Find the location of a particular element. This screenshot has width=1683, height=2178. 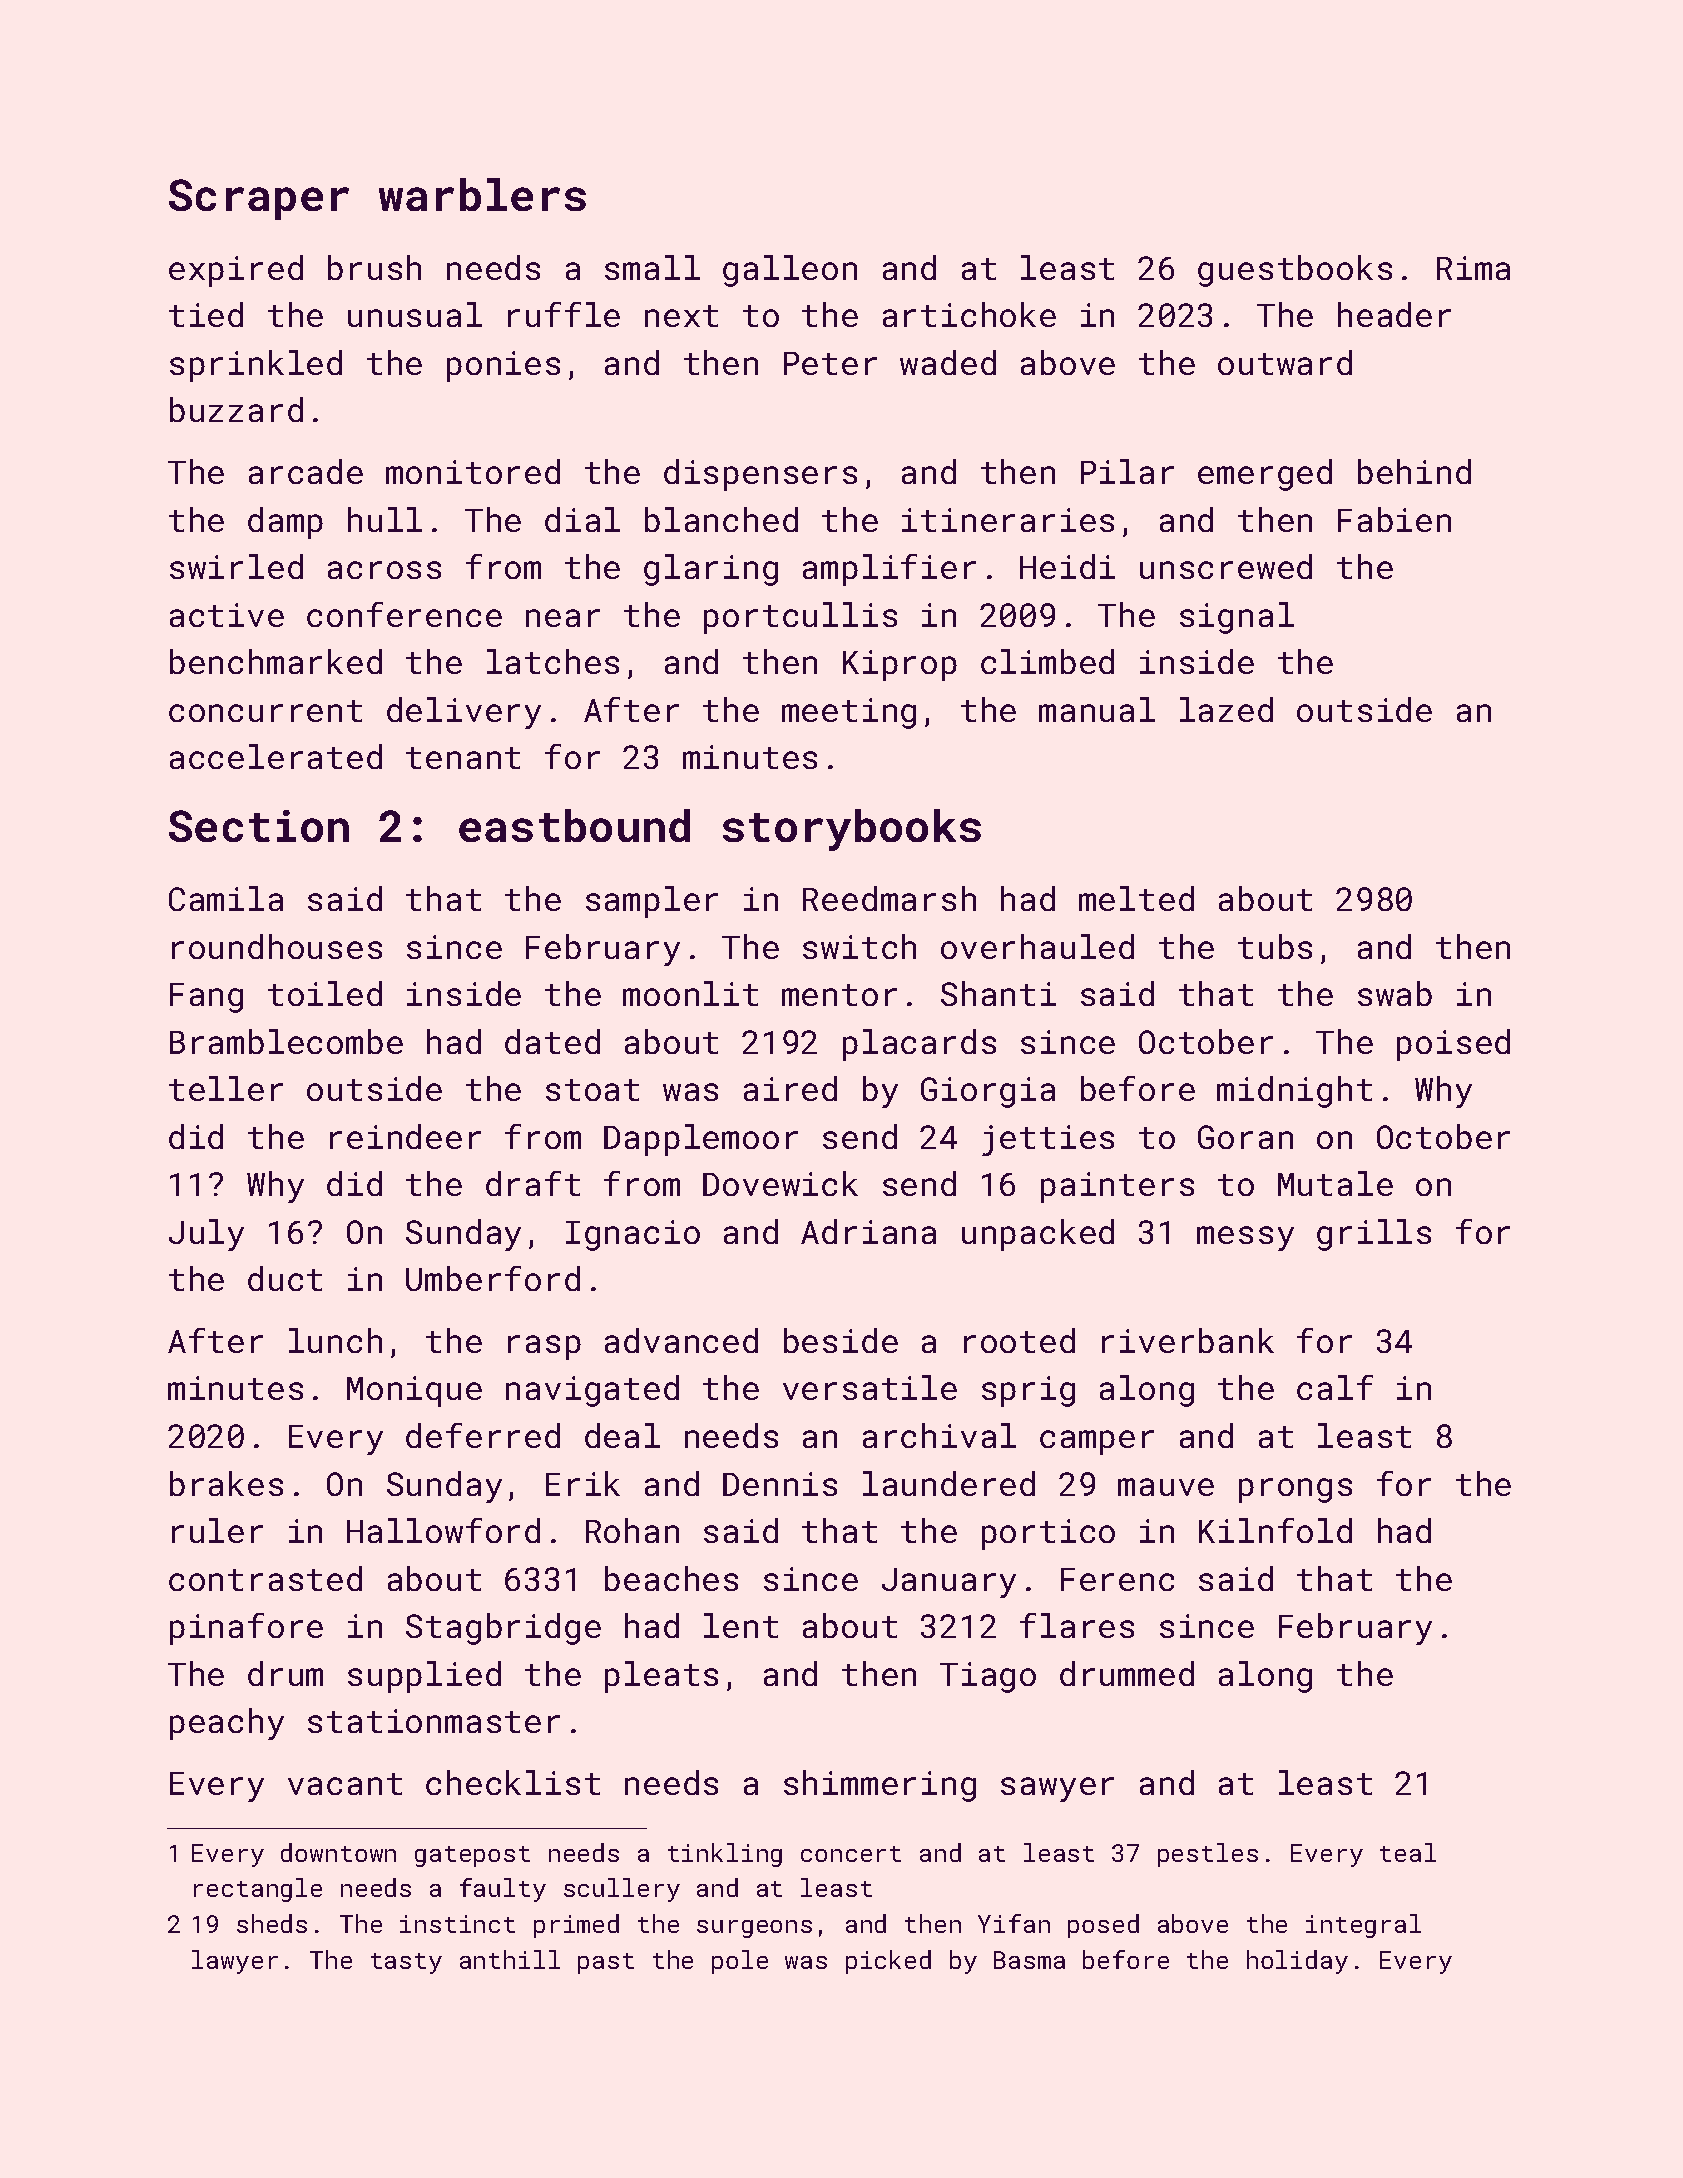

Reedmarsh is located at coordinates (889, 898).
